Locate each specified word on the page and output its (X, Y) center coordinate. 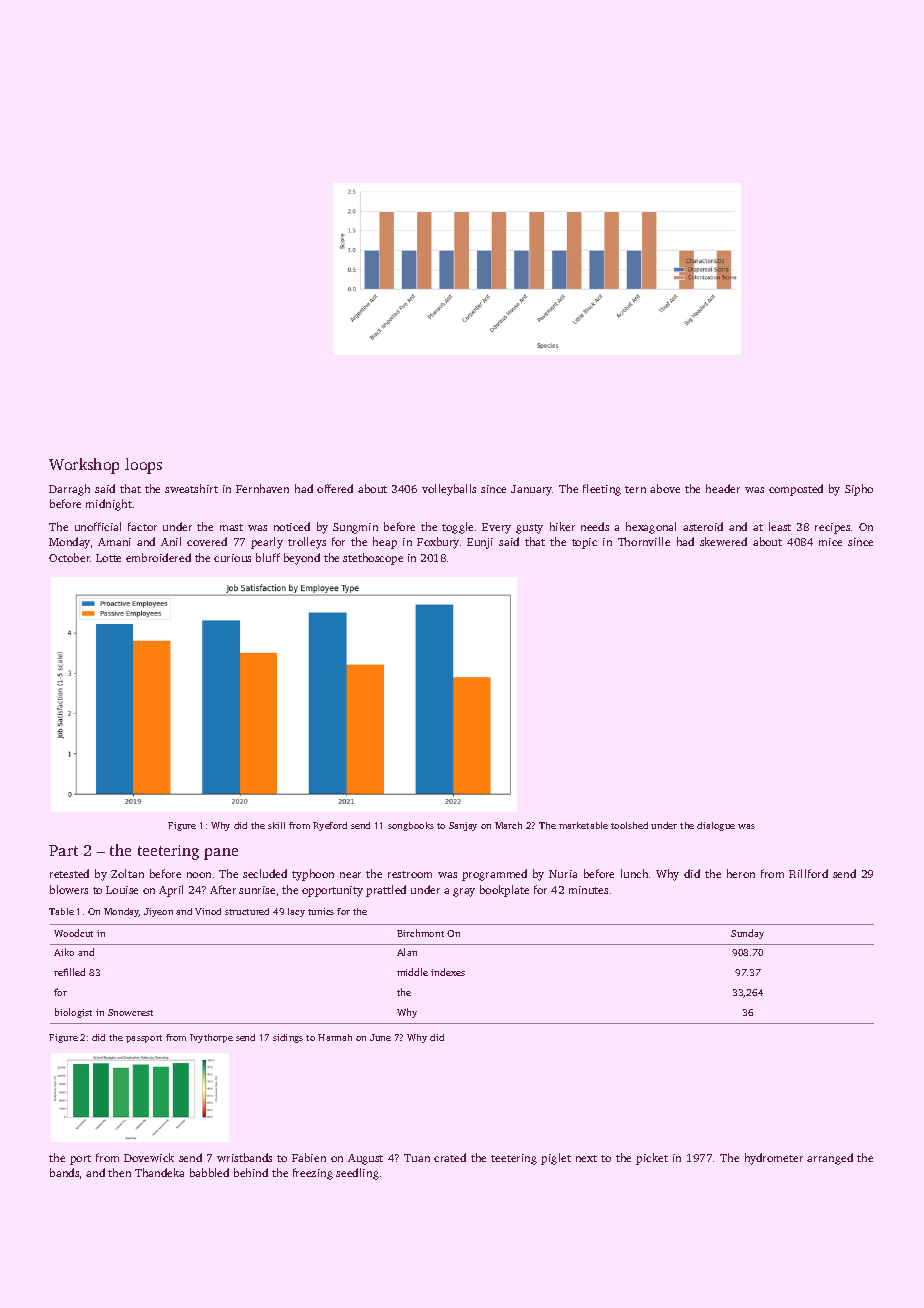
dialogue (716, 826)
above (665, 488)
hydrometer (774, 1159)
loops (143, 466)
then (119, 1172)
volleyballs (449, 490)
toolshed (629, 825)
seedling (357, 1174)
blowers (69, 889)
